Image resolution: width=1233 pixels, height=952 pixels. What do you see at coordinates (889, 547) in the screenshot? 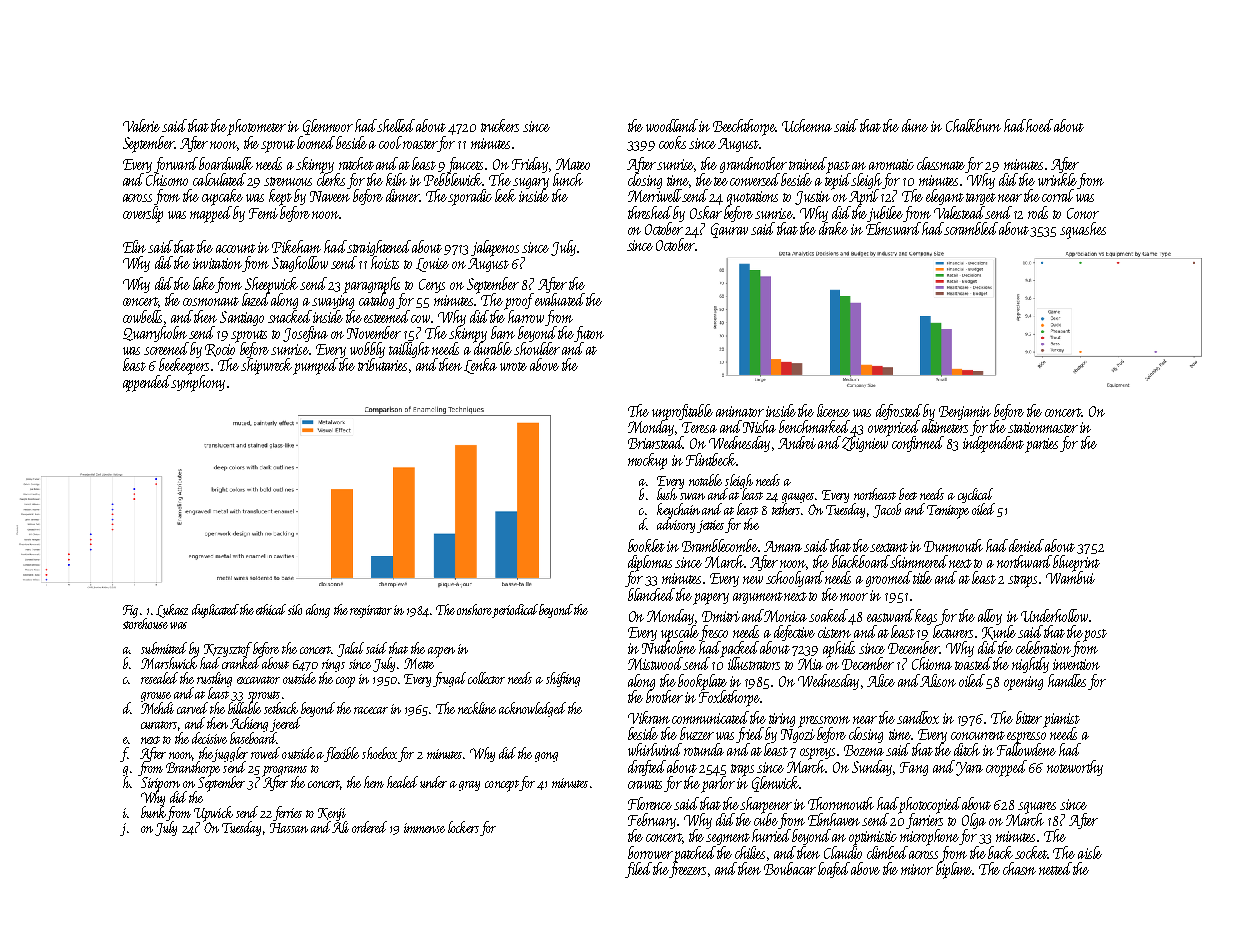
I see `sextant` at bounding box center [889, 547].
